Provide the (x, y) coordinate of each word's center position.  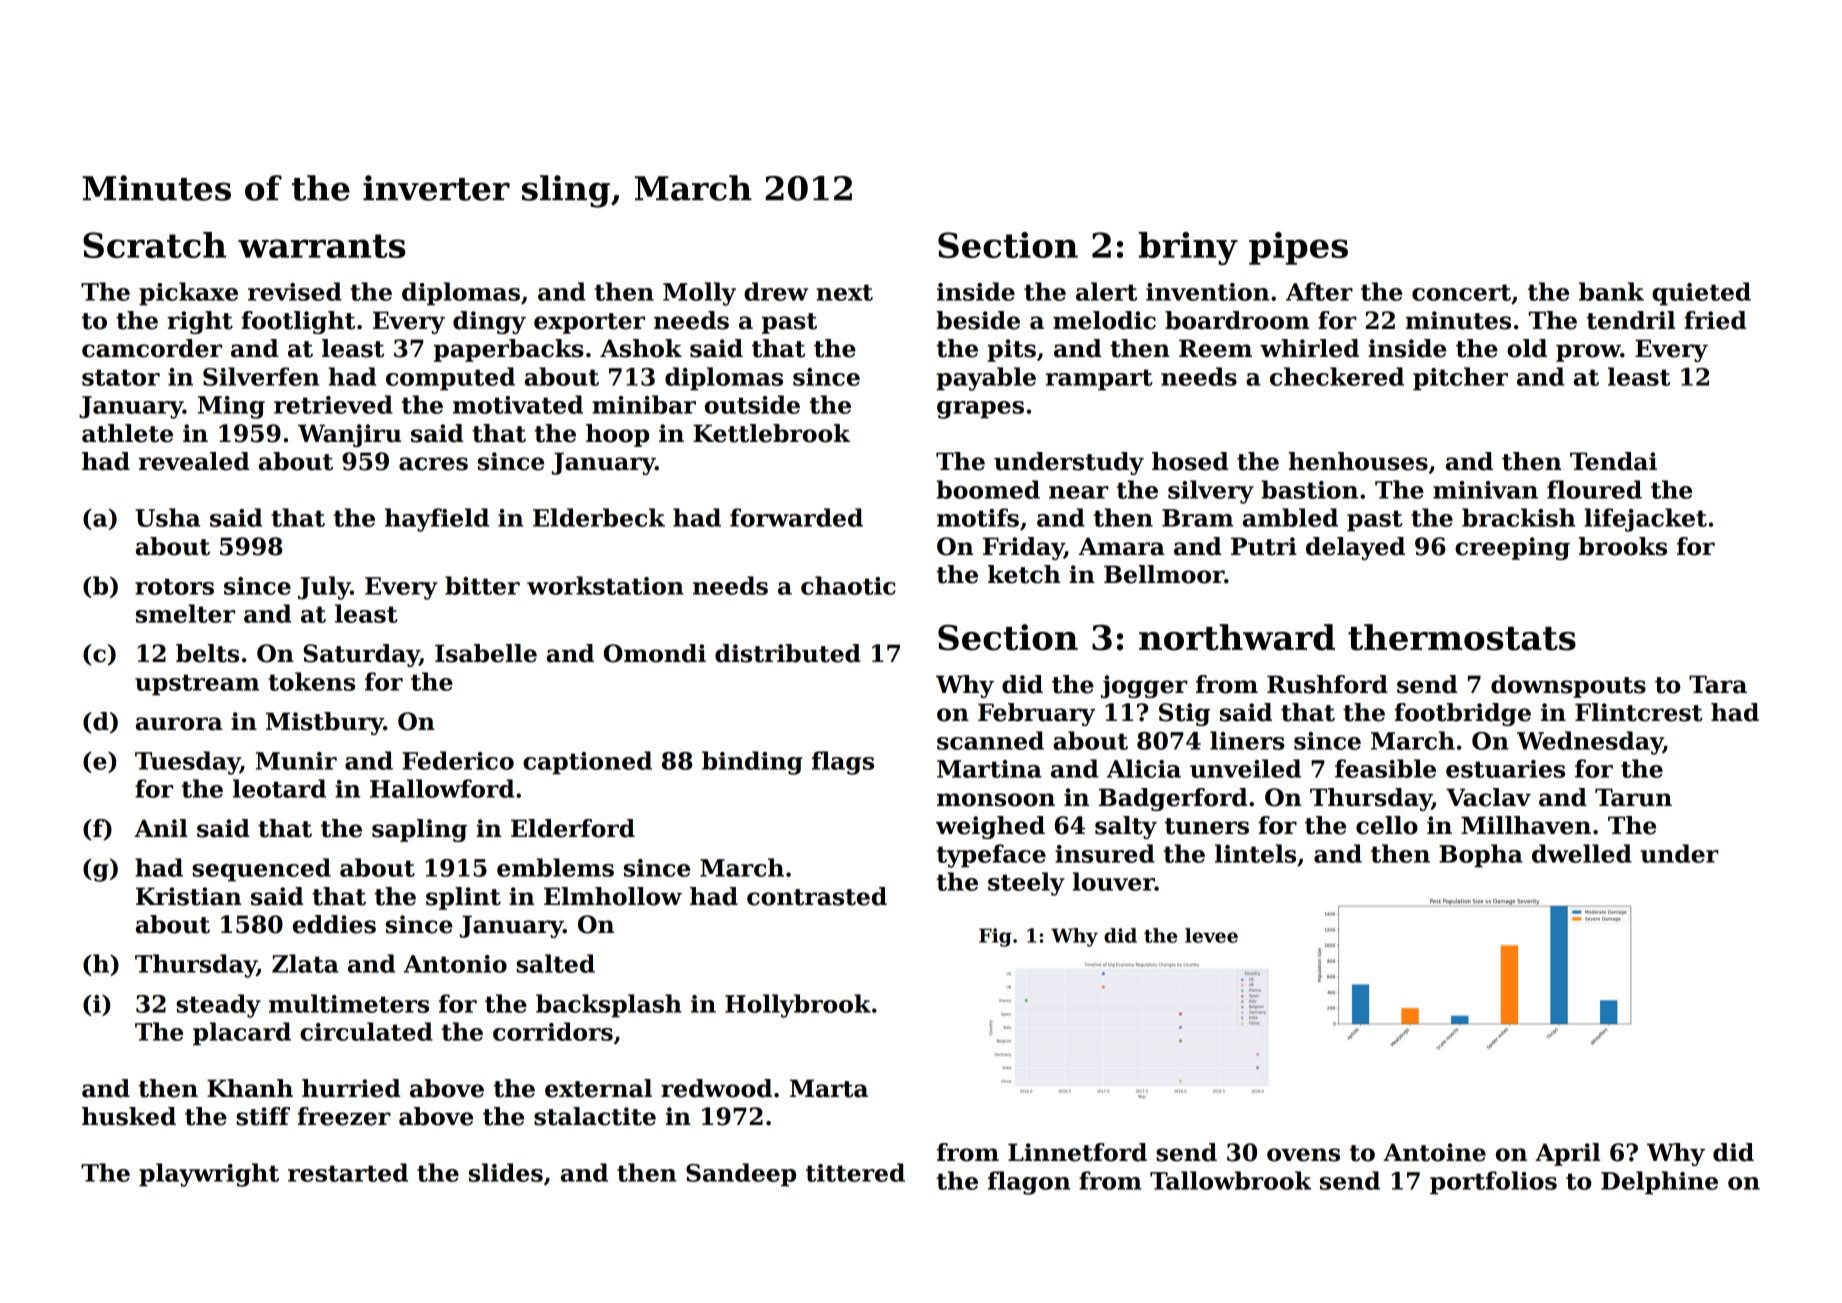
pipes (1298, 248)
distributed (788, 653)
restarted (348, 1172)
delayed (1355, 548)
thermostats (1462, 637)
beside (978, 320)
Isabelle (486, 653)
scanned (990, 740)
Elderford (573, 828)
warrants (322, 246)
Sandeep (741, 1175)
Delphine (1659, 1183)
